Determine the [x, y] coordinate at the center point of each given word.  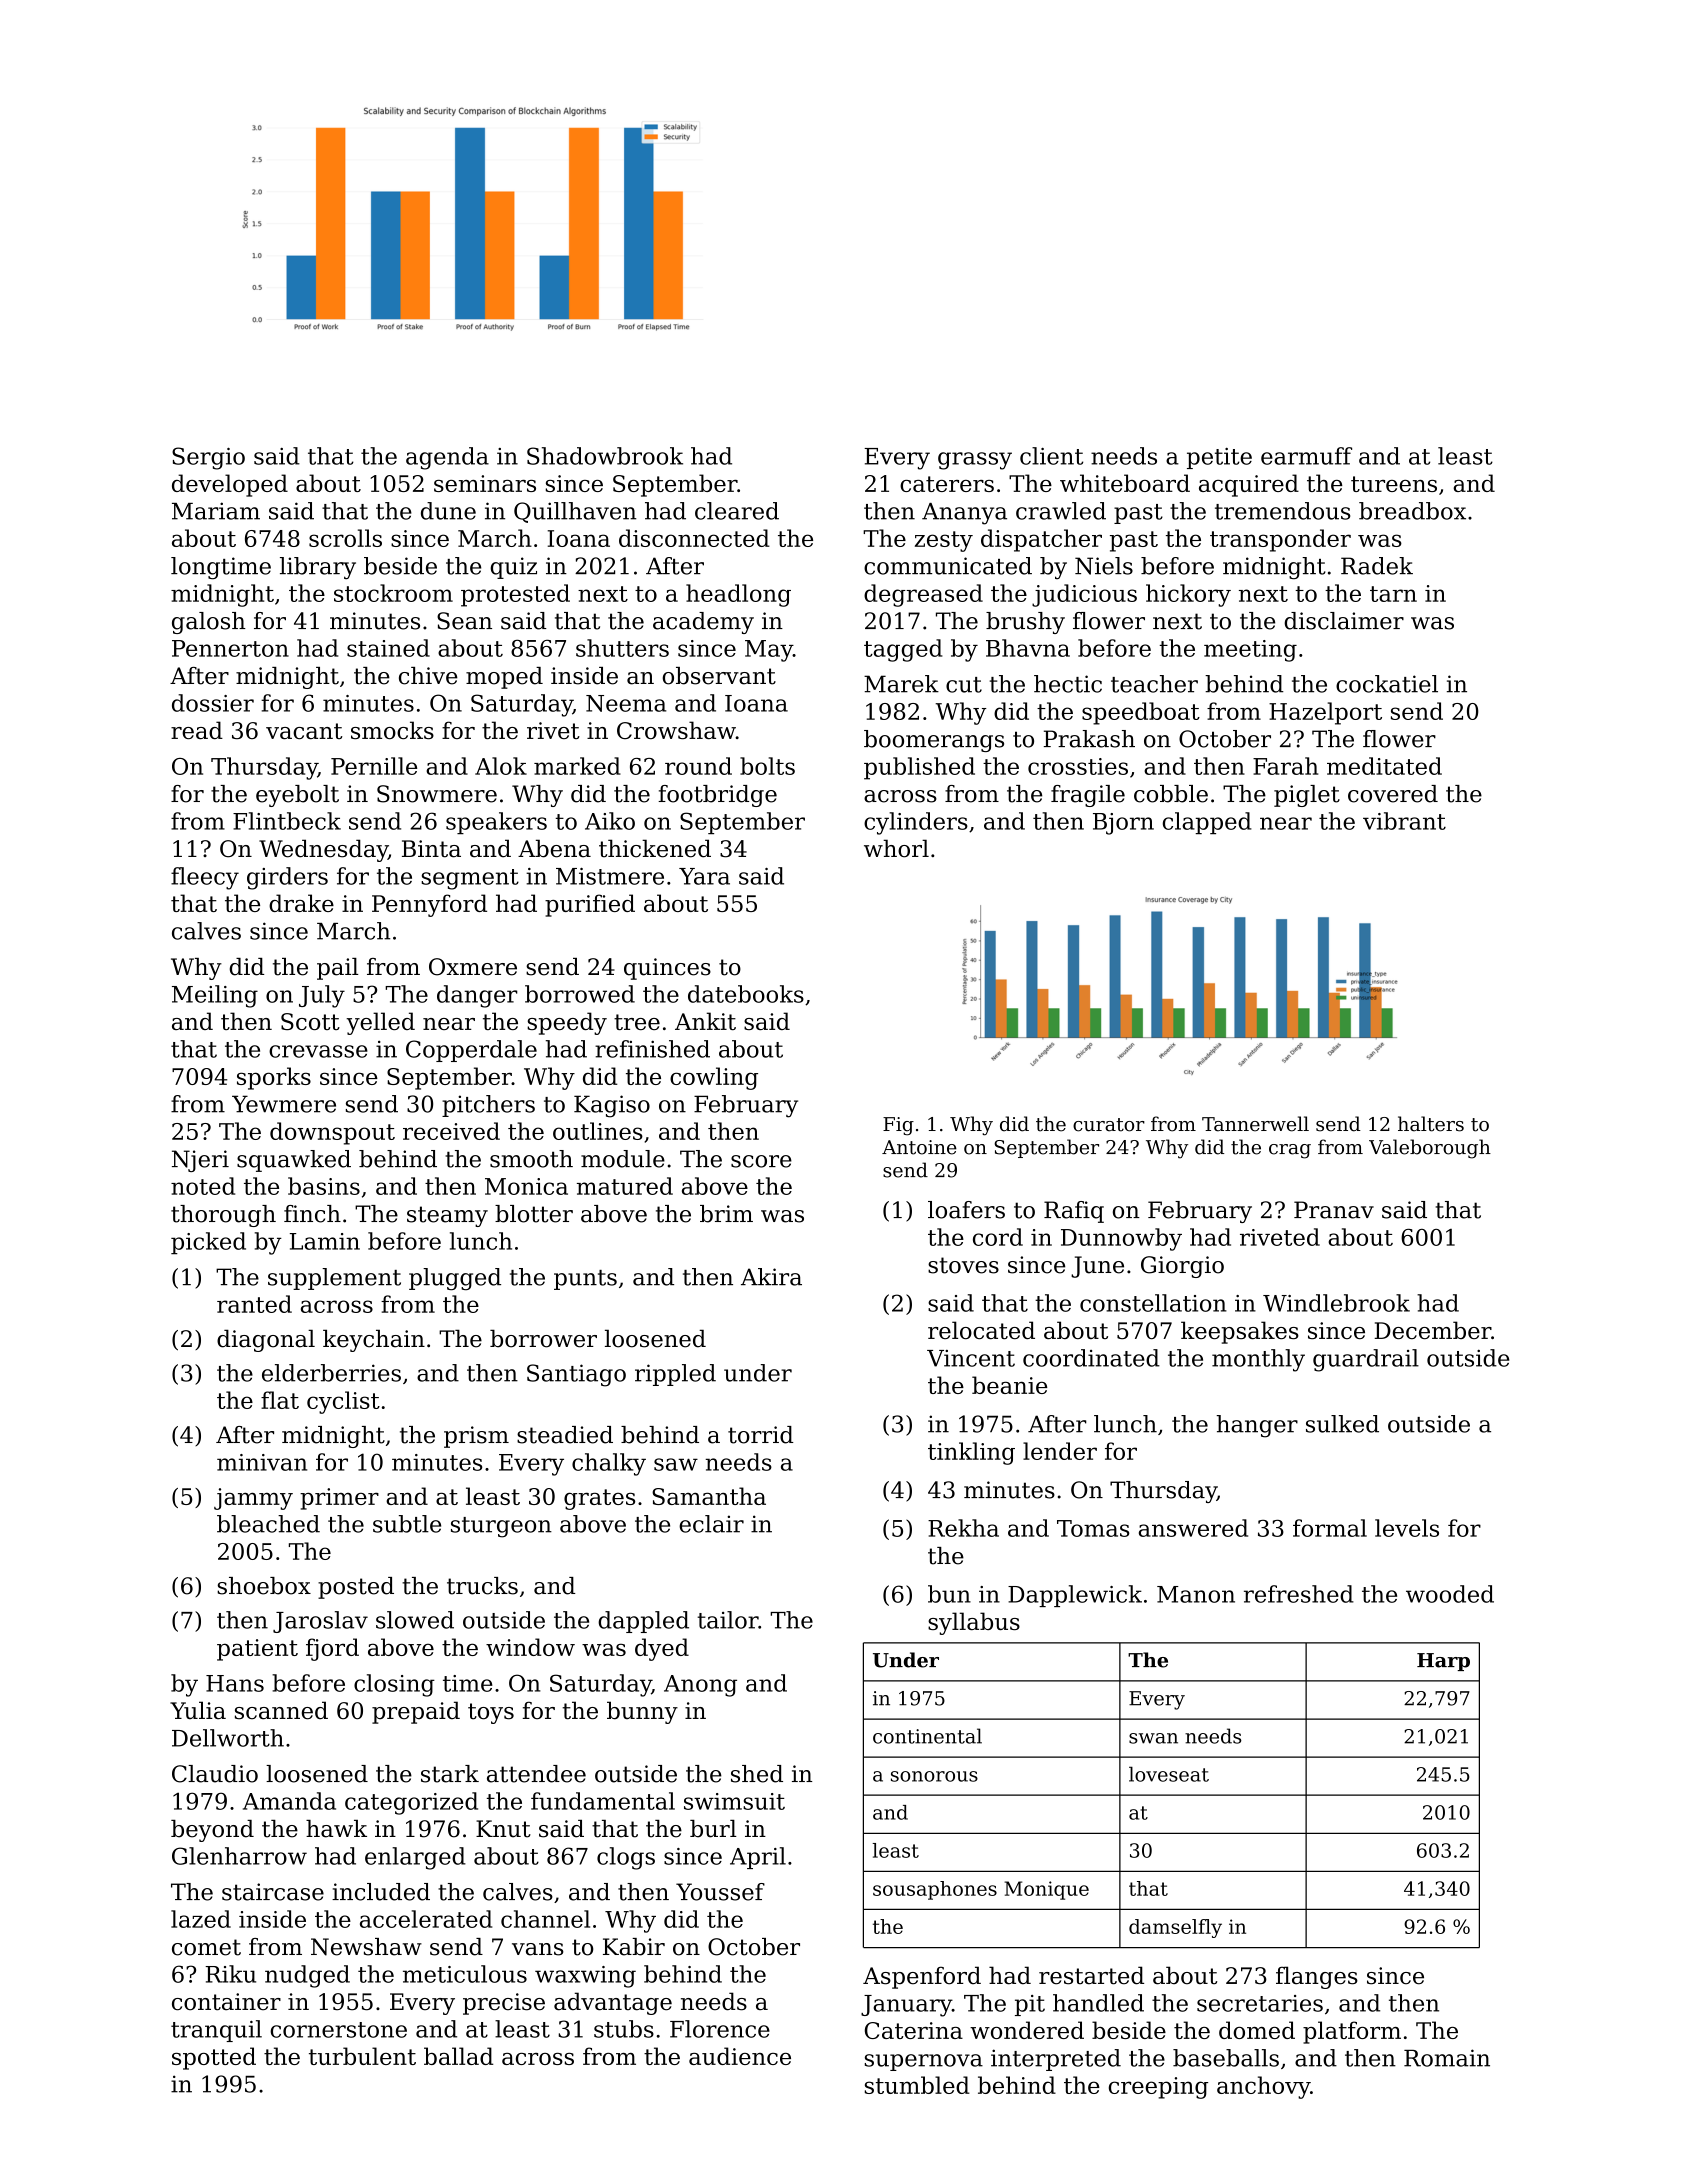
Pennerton [230, 648]
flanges [1317, 1977]
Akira [771, 1277]
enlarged [415, 1858]
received [451, 1131]
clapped [1207, 823]
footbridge [717, 796]
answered [1193, 1528]
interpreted [1056, 2060]
